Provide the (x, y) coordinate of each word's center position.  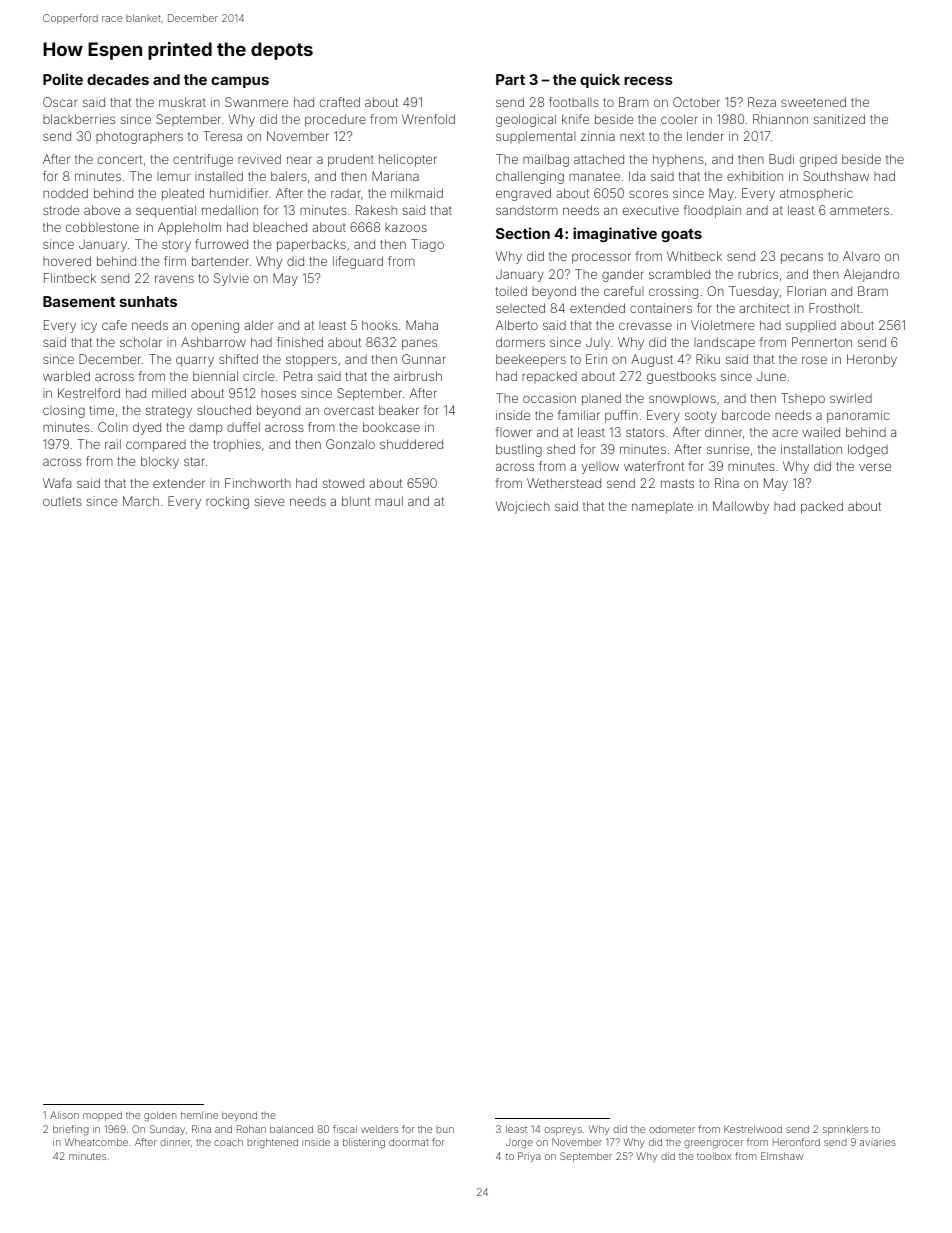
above (102, 210)
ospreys (563, 1131)
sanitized (839, 119)
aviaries (878, 1142)
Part (510, 79)
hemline (199, 1115)
